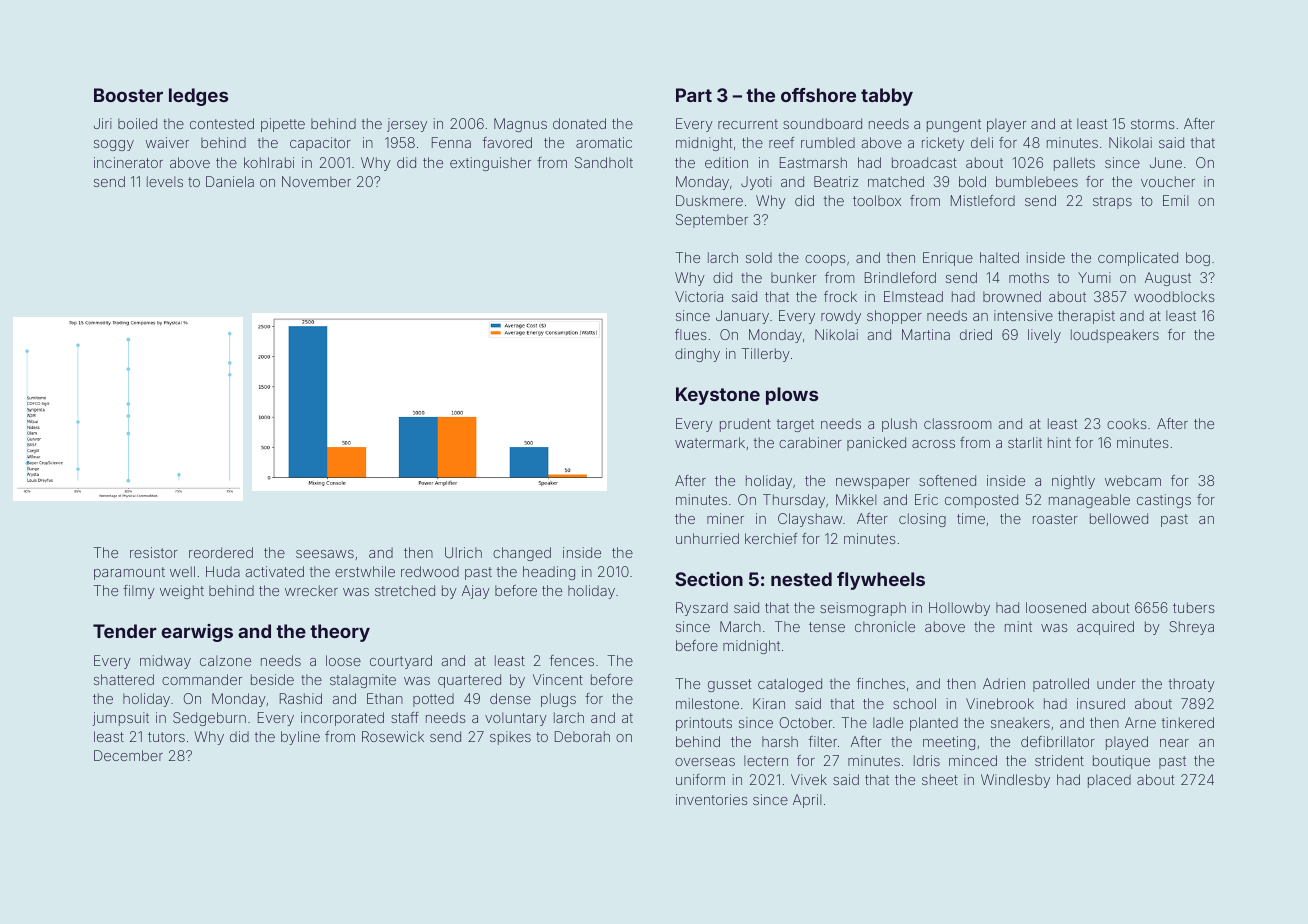  What do you see at coordinates (697, 355) in the screenshot?
I see `dinghy` at bounding box center [697, 355].
